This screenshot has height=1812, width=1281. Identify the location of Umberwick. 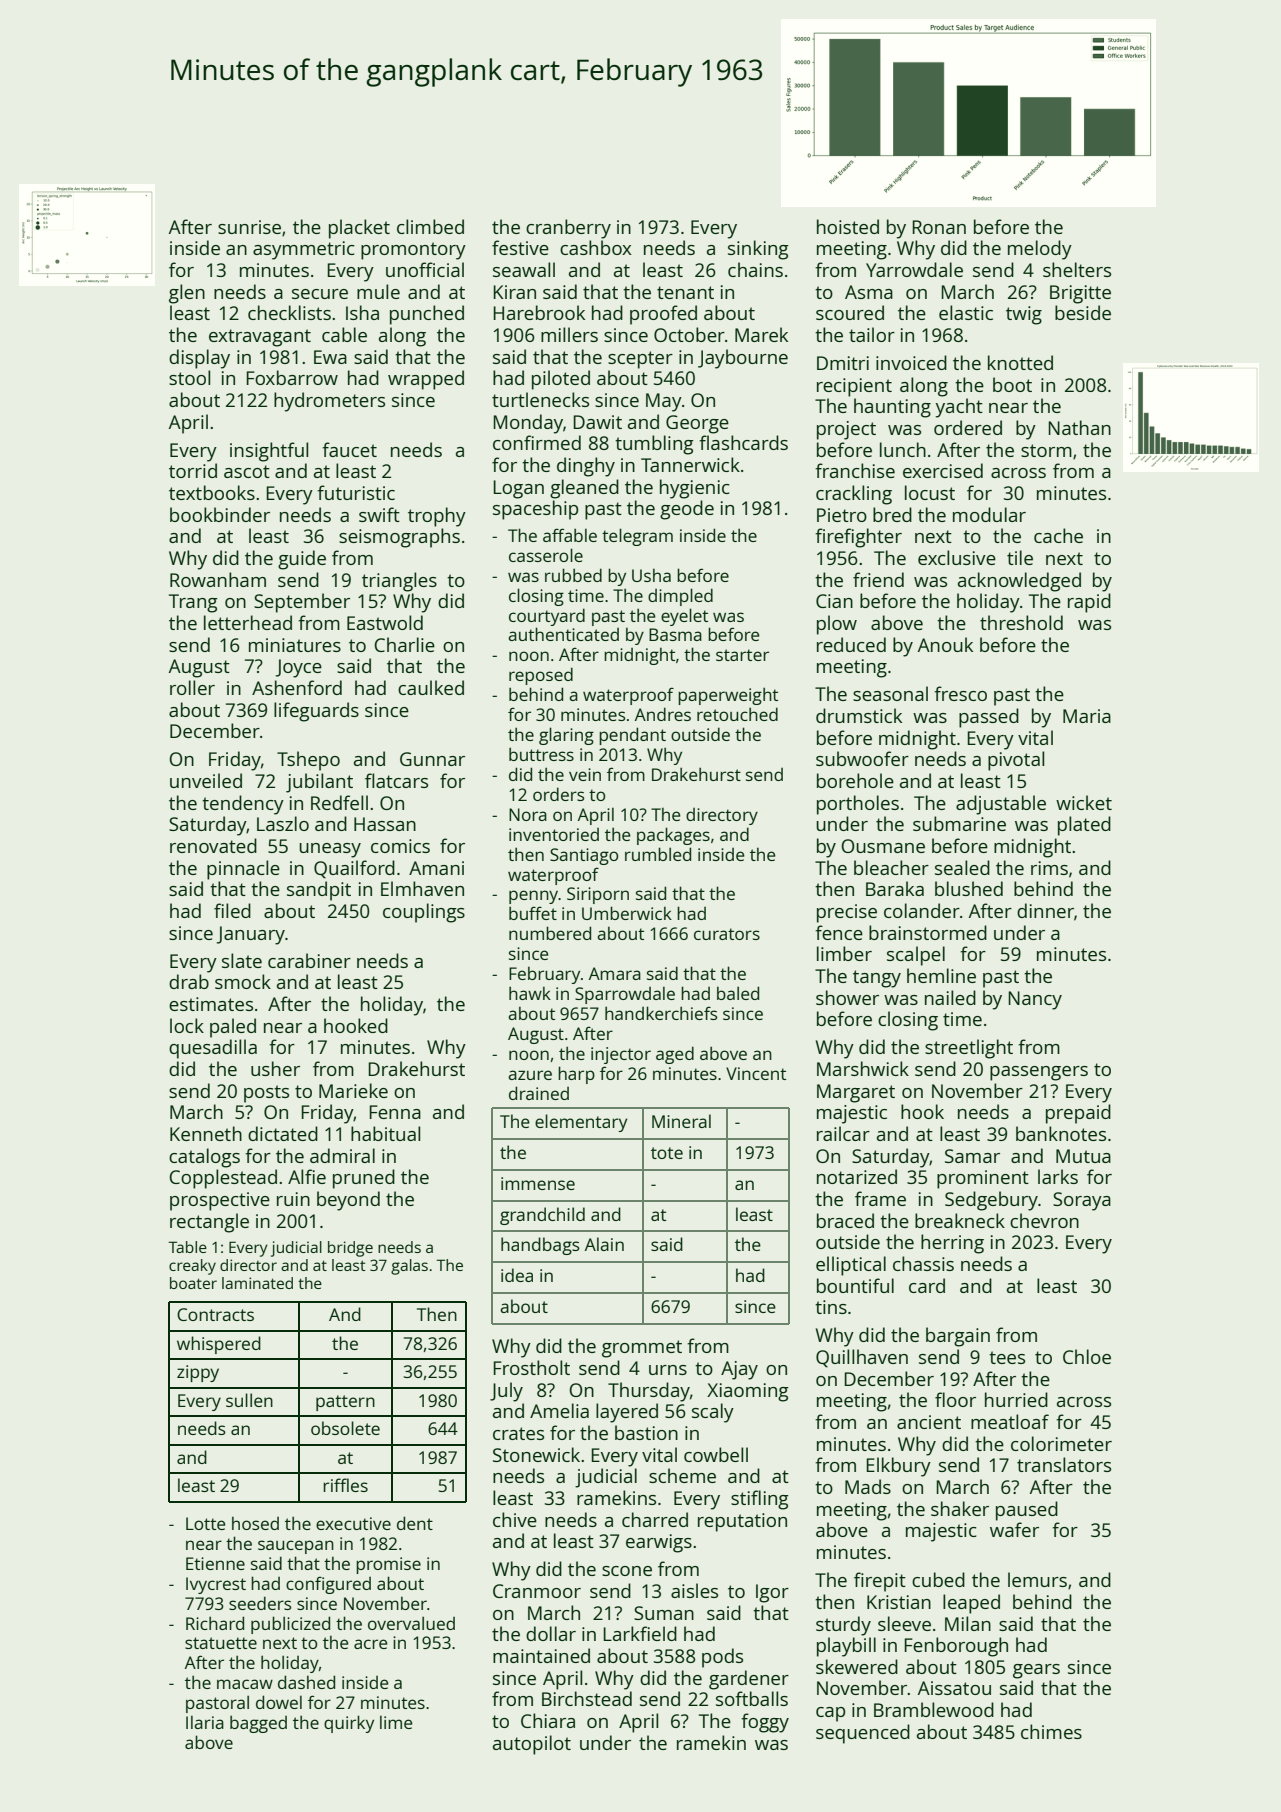
(627, 913).
